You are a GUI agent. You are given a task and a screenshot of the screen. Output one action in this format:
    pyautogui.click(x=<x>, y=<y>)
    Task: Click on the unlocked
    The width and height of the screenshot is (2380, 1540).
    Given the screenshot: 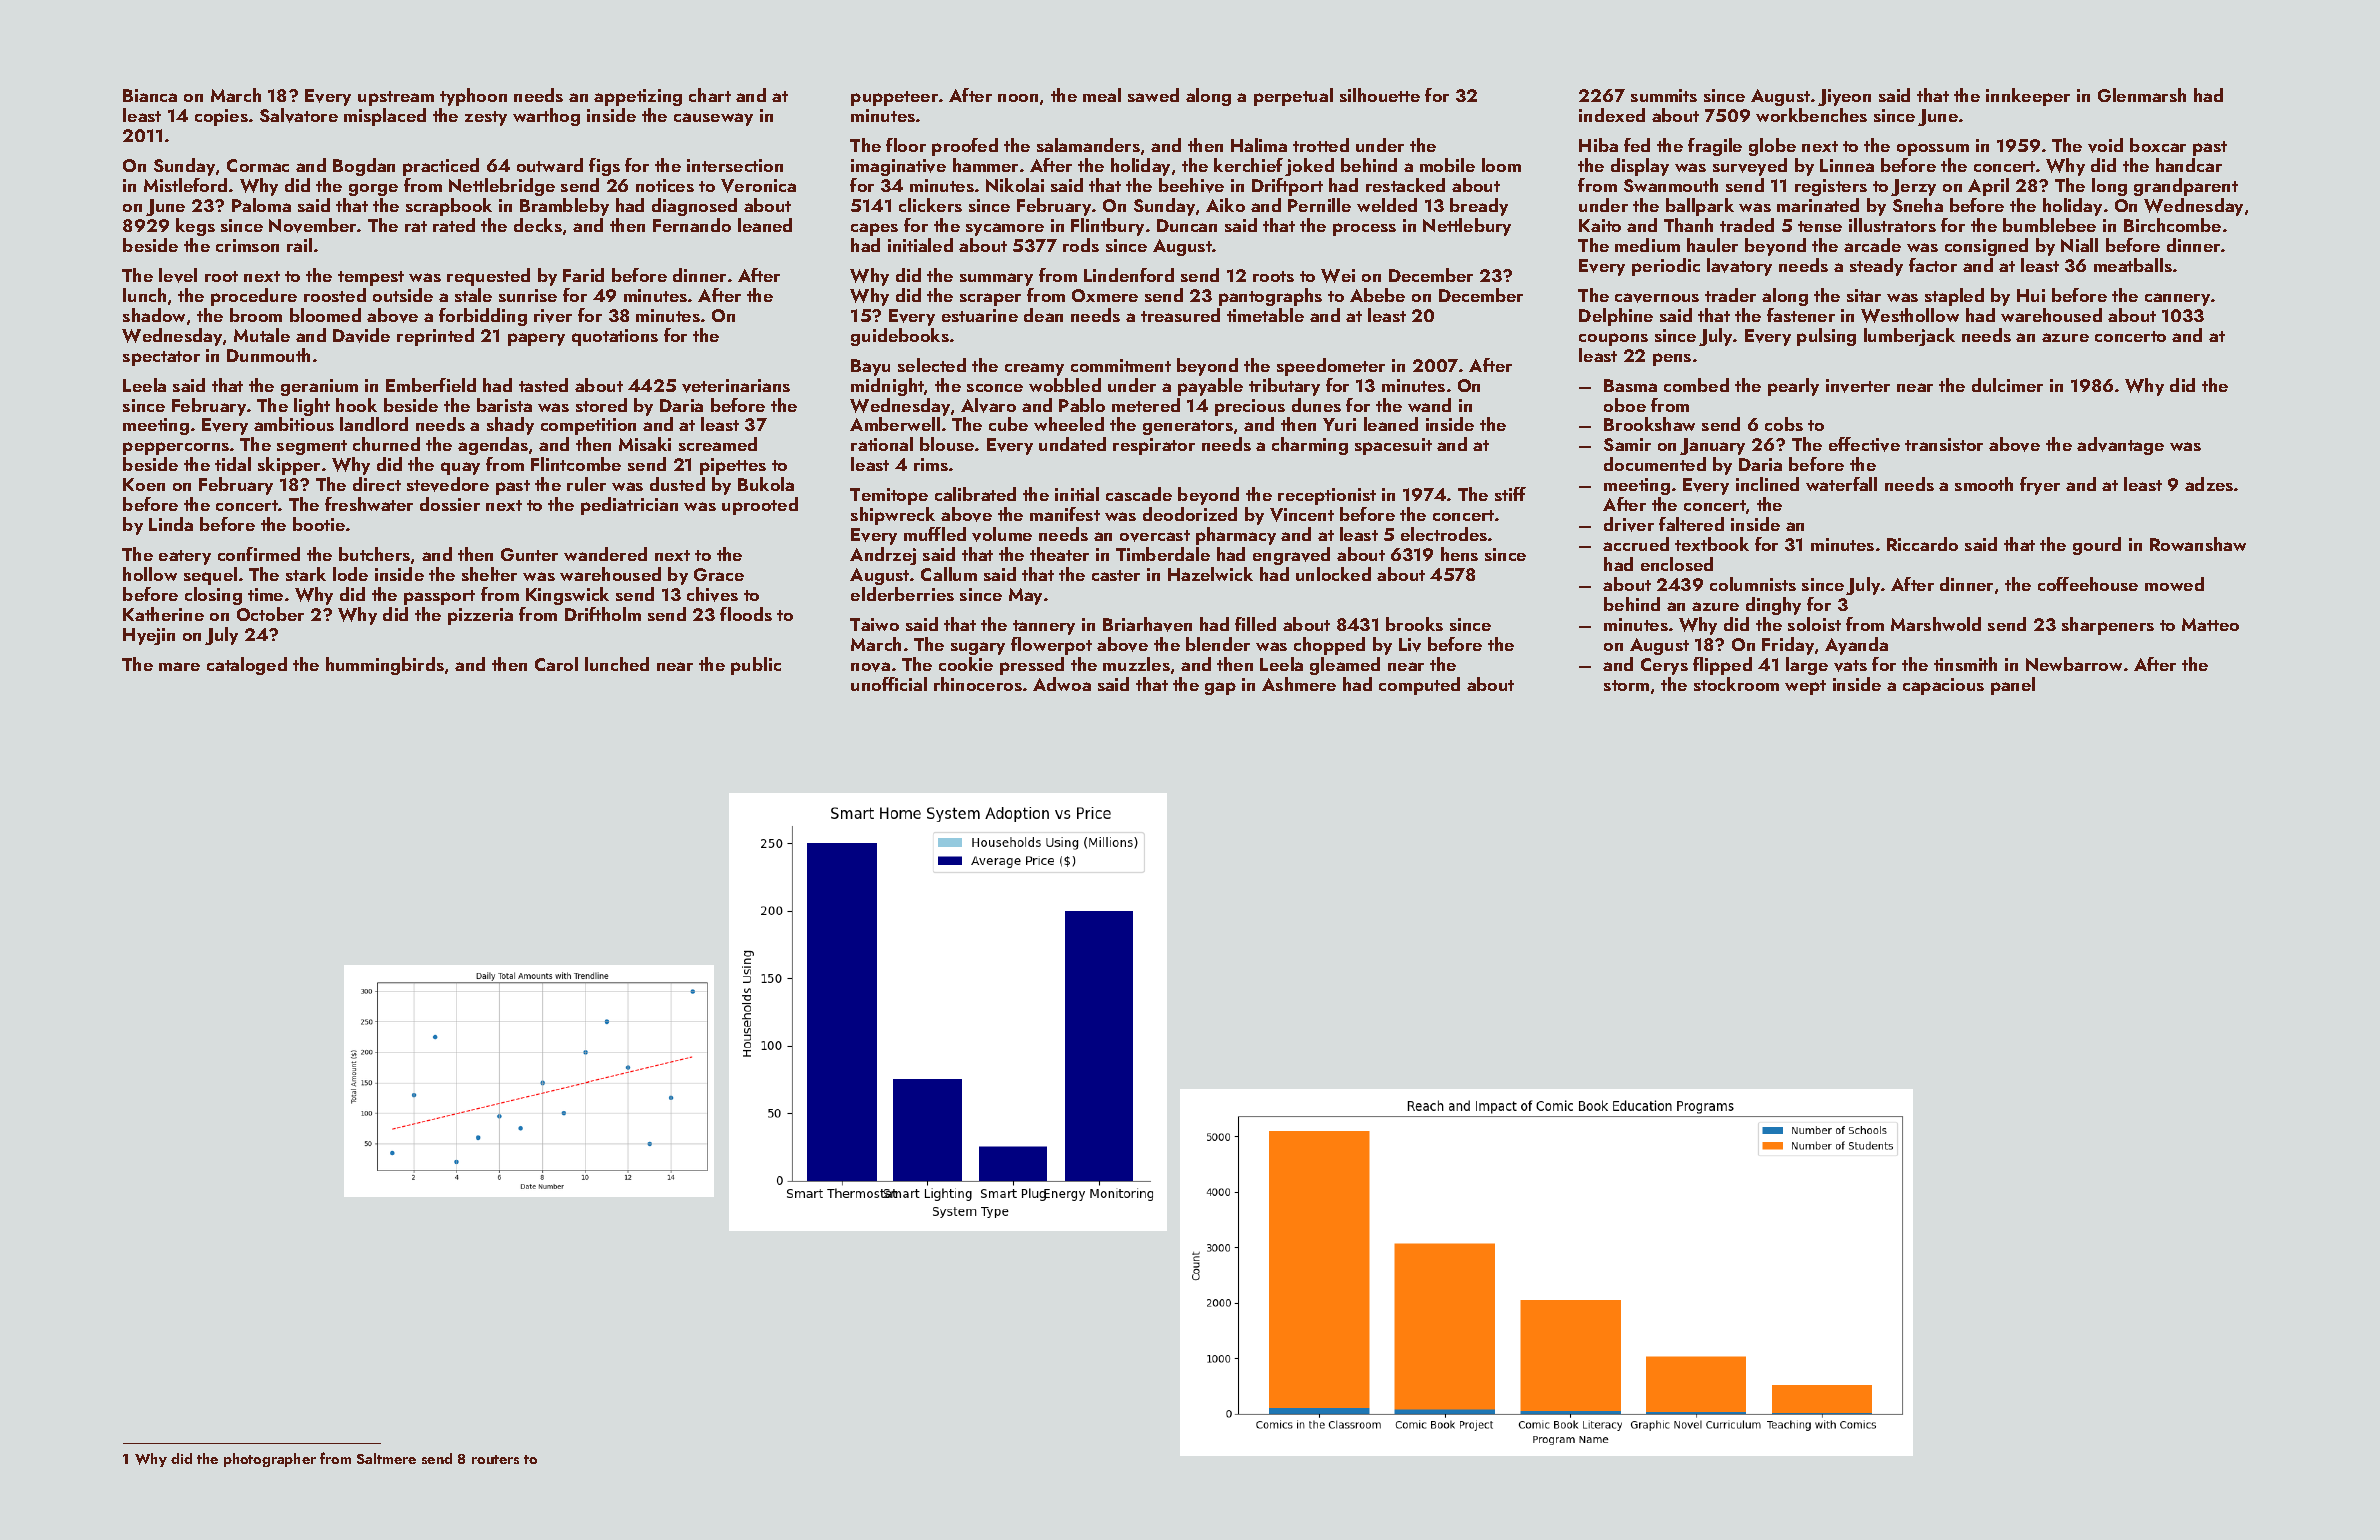 What is the action you would take?
    pyautogui.click(x=1333, y=574)
